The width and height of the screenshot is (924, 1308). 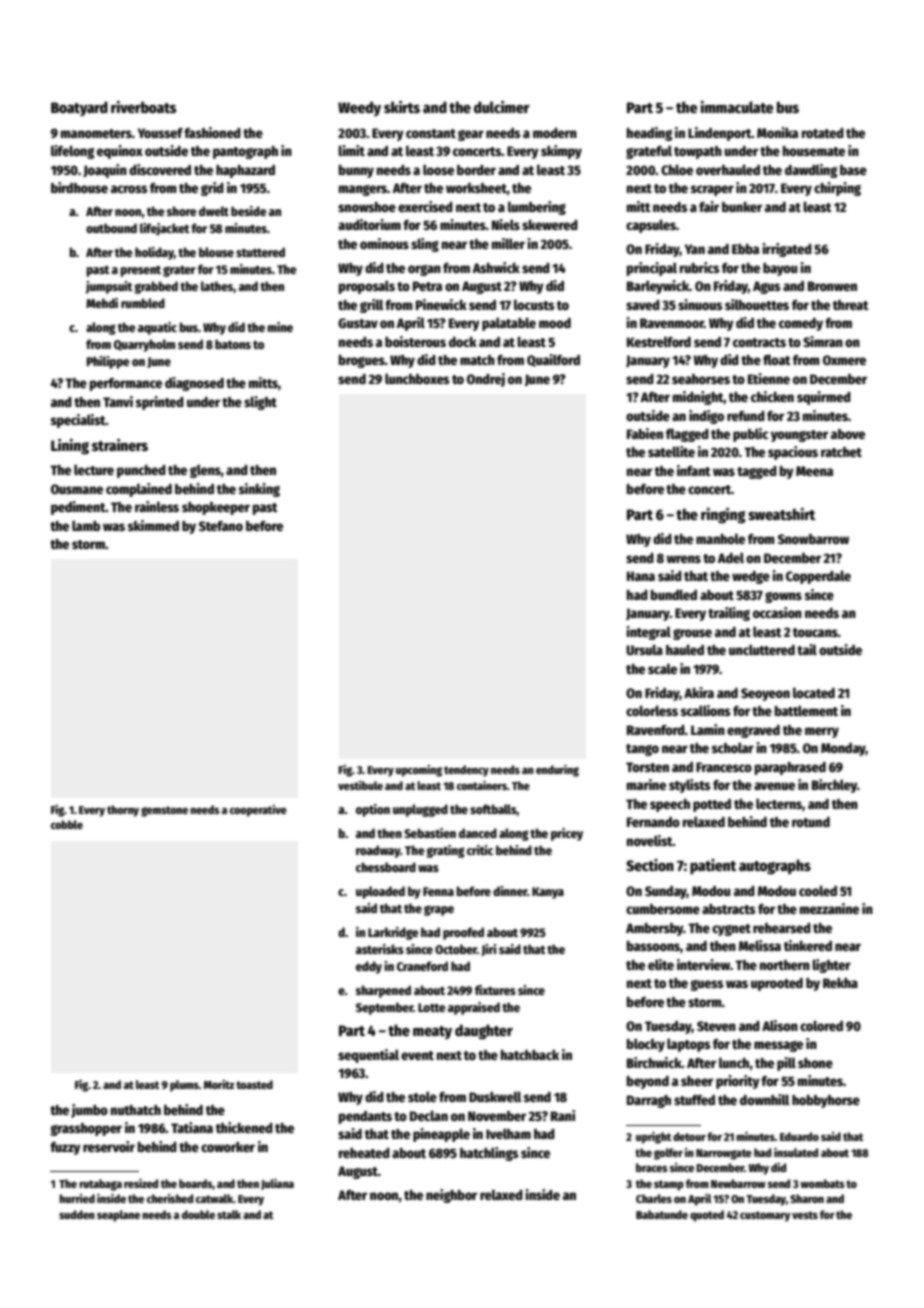 I want to click on Pinewick, so click(x=441, y=304).
